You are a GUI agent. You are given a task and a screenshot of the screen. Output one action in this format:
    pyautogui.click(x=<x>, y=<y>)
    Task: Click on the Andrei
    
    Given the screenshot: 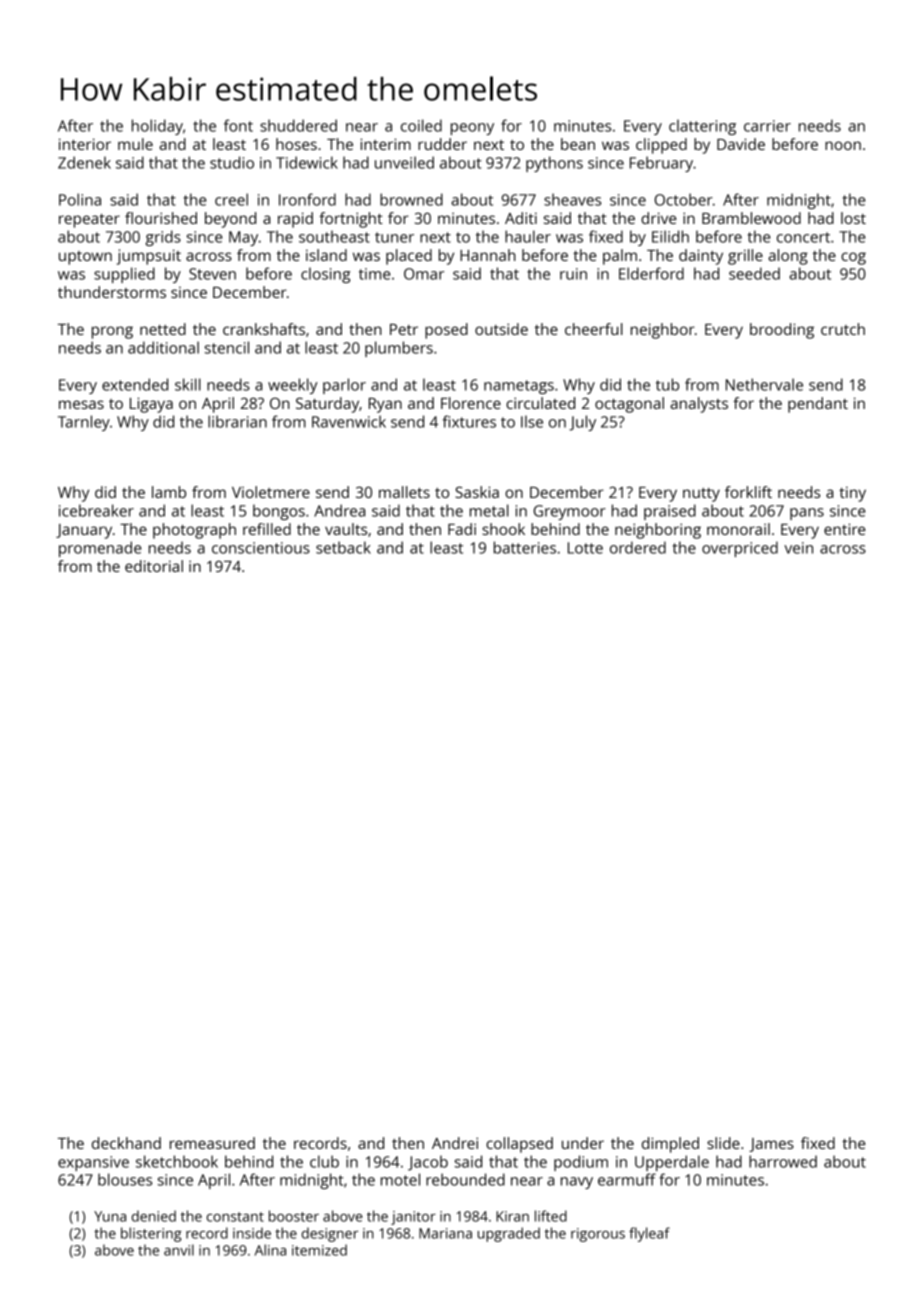 What is the action you would take?
    pyautogui.click(x=455, y=1143)
